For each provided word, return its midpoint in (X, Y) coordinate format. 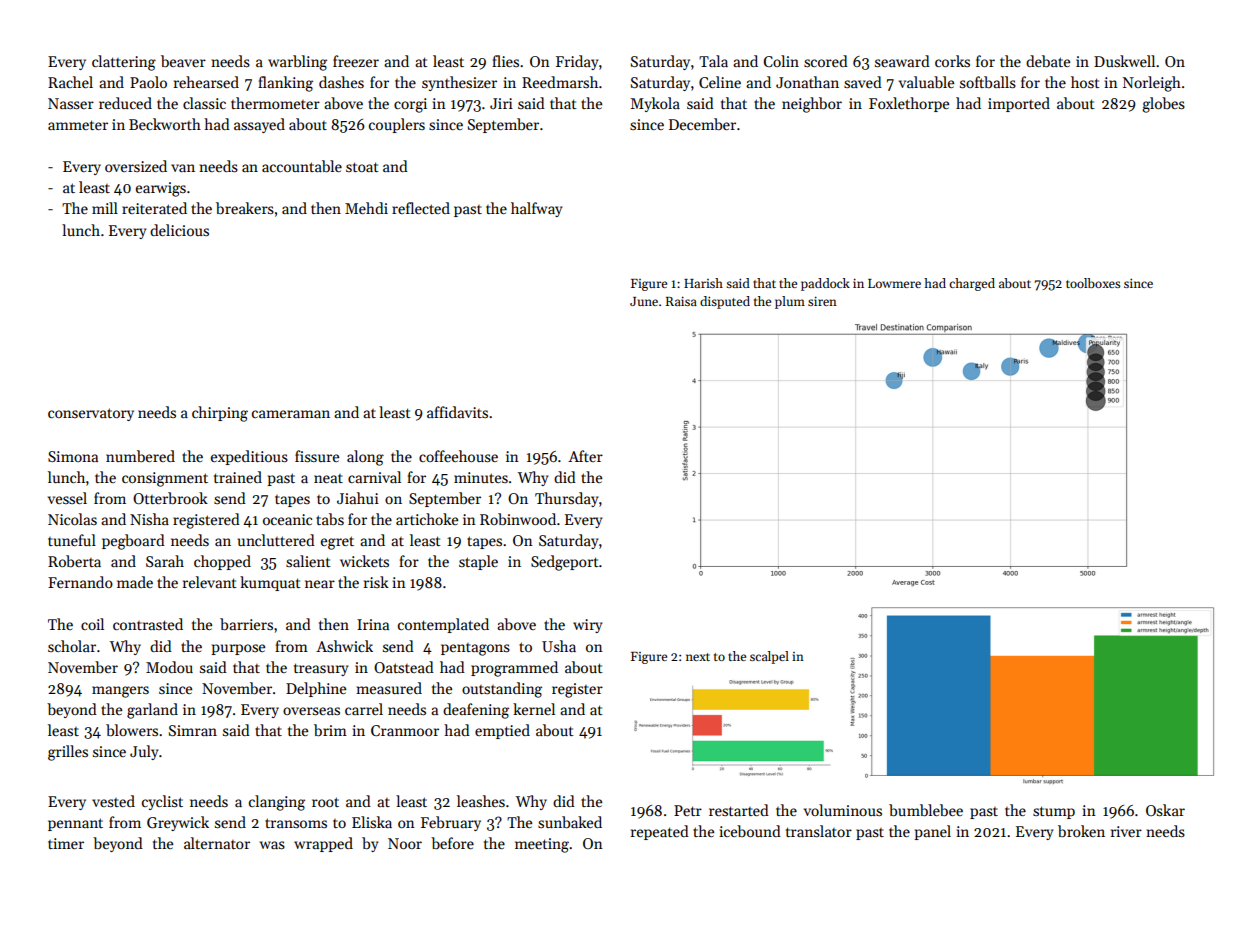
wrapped (323, 844)
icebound (750, 831)
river (1126, 831)
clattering (124, 63)
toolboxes (1093, 283)
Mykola (655, 104)
